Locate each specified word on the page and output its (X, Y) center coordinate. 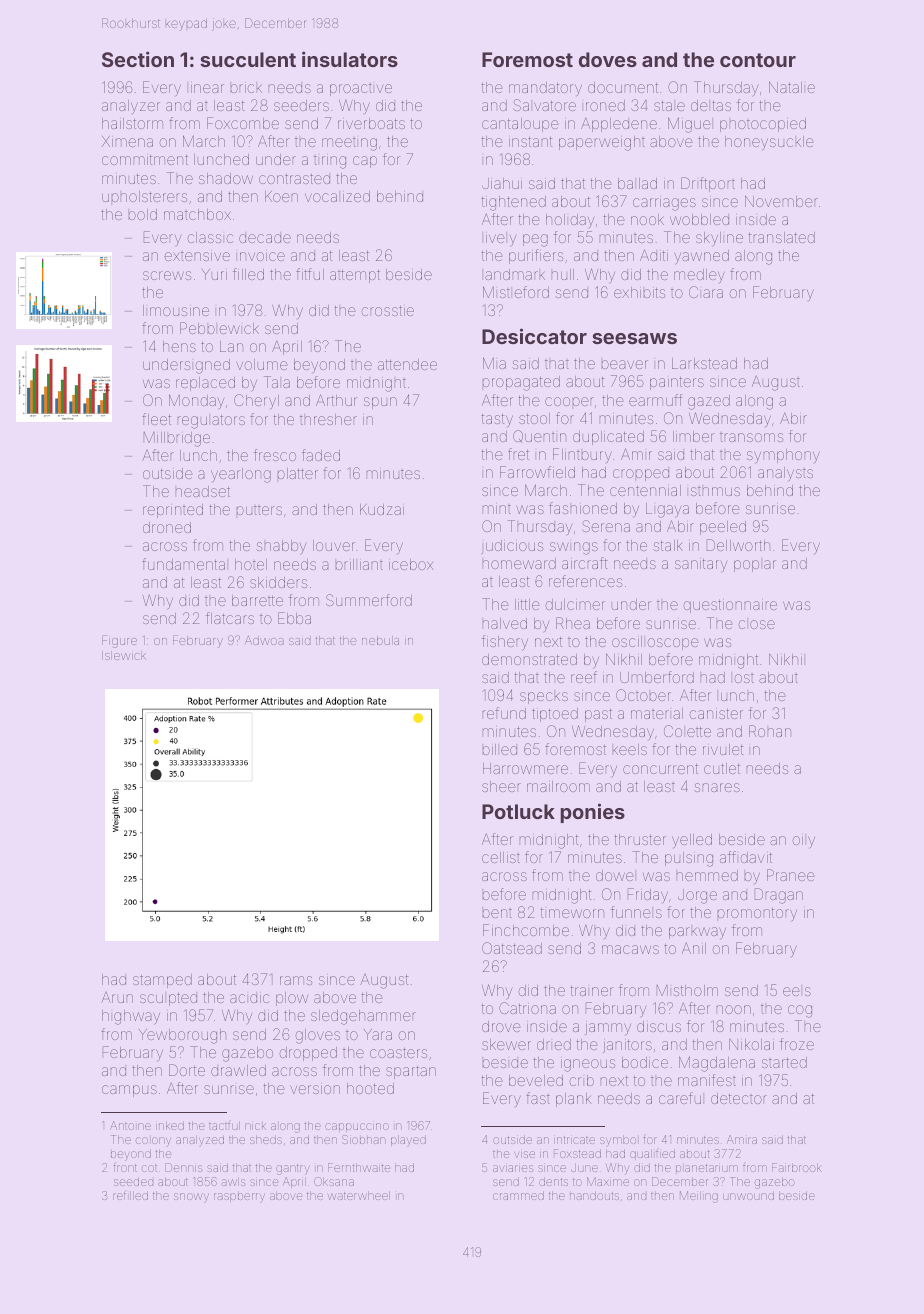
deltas (711, 105)
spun (380, 403)
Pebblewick (219, 328)
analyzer (131, 107)
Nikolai (751, 1044)
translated (782, 237)
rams (296, 980)
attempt (355, 276)
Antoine (130, 1125)
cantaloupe (520, 125)
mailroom (558, 786)
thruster (640, 839)
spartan (411, 1072)
